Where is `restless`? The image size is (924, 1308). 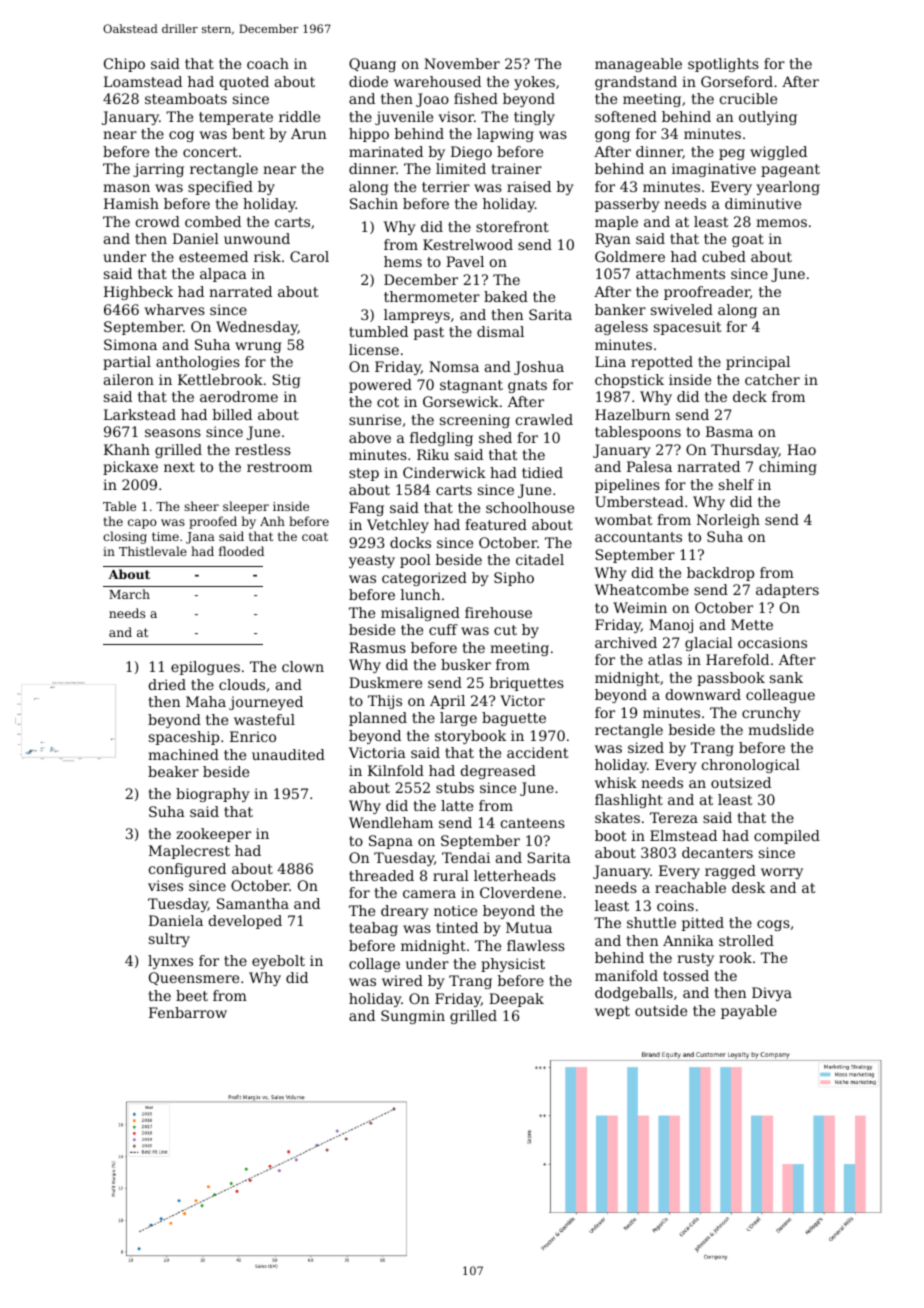 restless is located at coordinates (263, 449).
